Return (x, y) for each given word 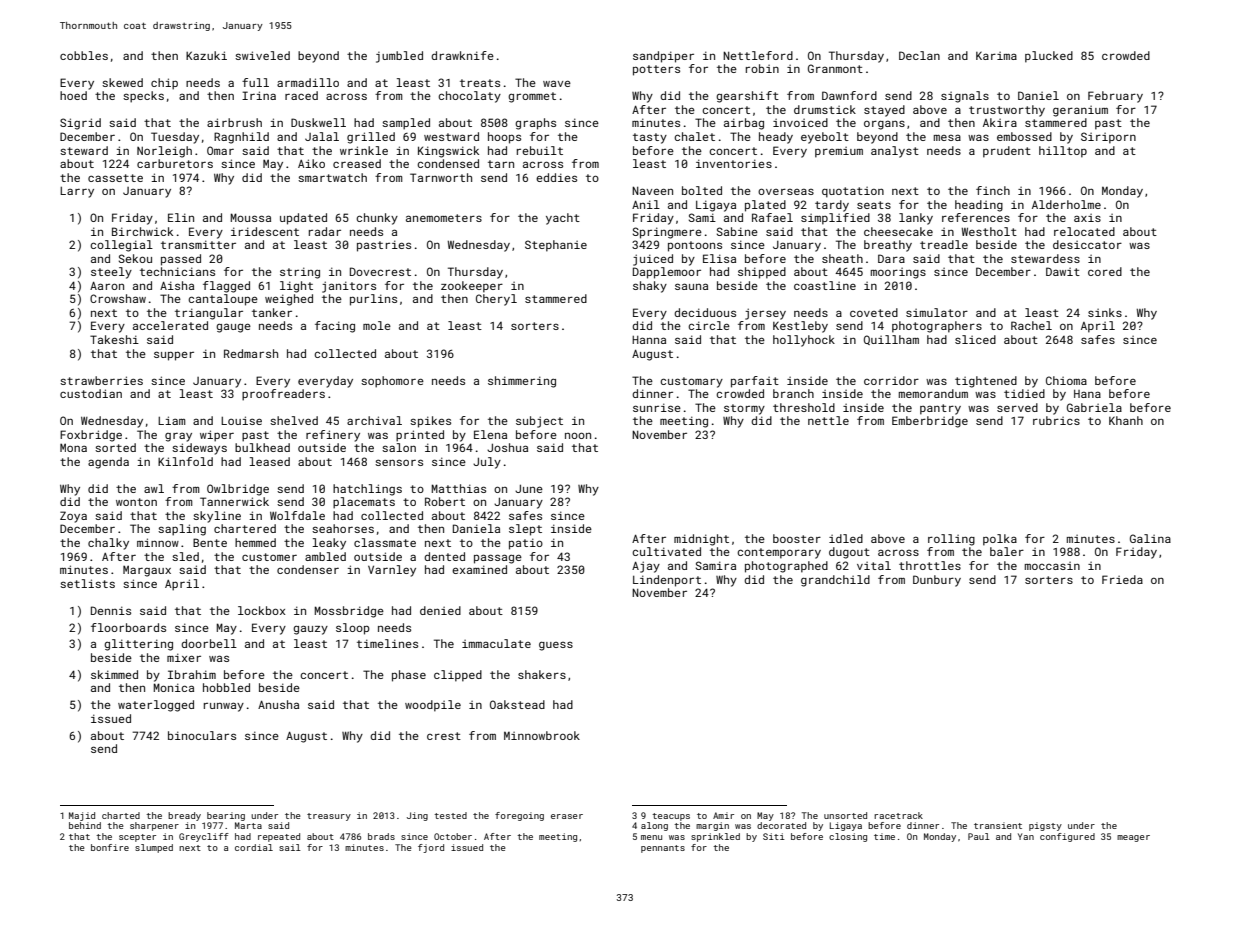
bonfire (110, 847)
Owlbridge (238, 490)
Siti (774, 836)
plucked (1049, 57)
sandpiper (663, 57)
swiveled (262, 55)
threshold (804, 407)
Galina (1150, 538)
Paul (979, 836)
